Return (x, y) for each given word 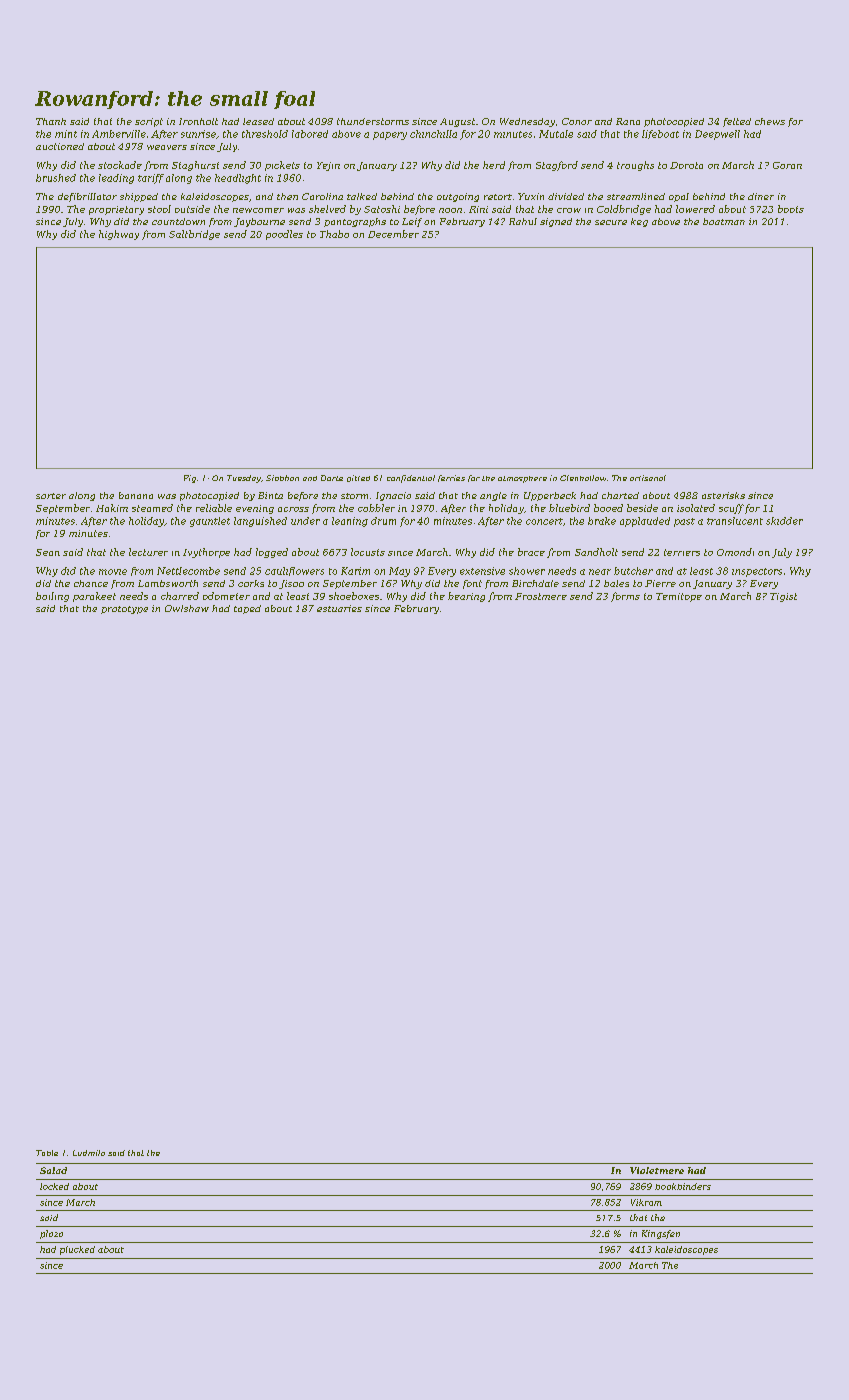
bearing (466, 597)
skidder (784, 521)
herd (494, 165)
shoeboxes (354, 596)
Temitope (679, 597)
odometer (226, 596)
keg (639, 222)
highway (119, 235)
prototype (124, 610)
